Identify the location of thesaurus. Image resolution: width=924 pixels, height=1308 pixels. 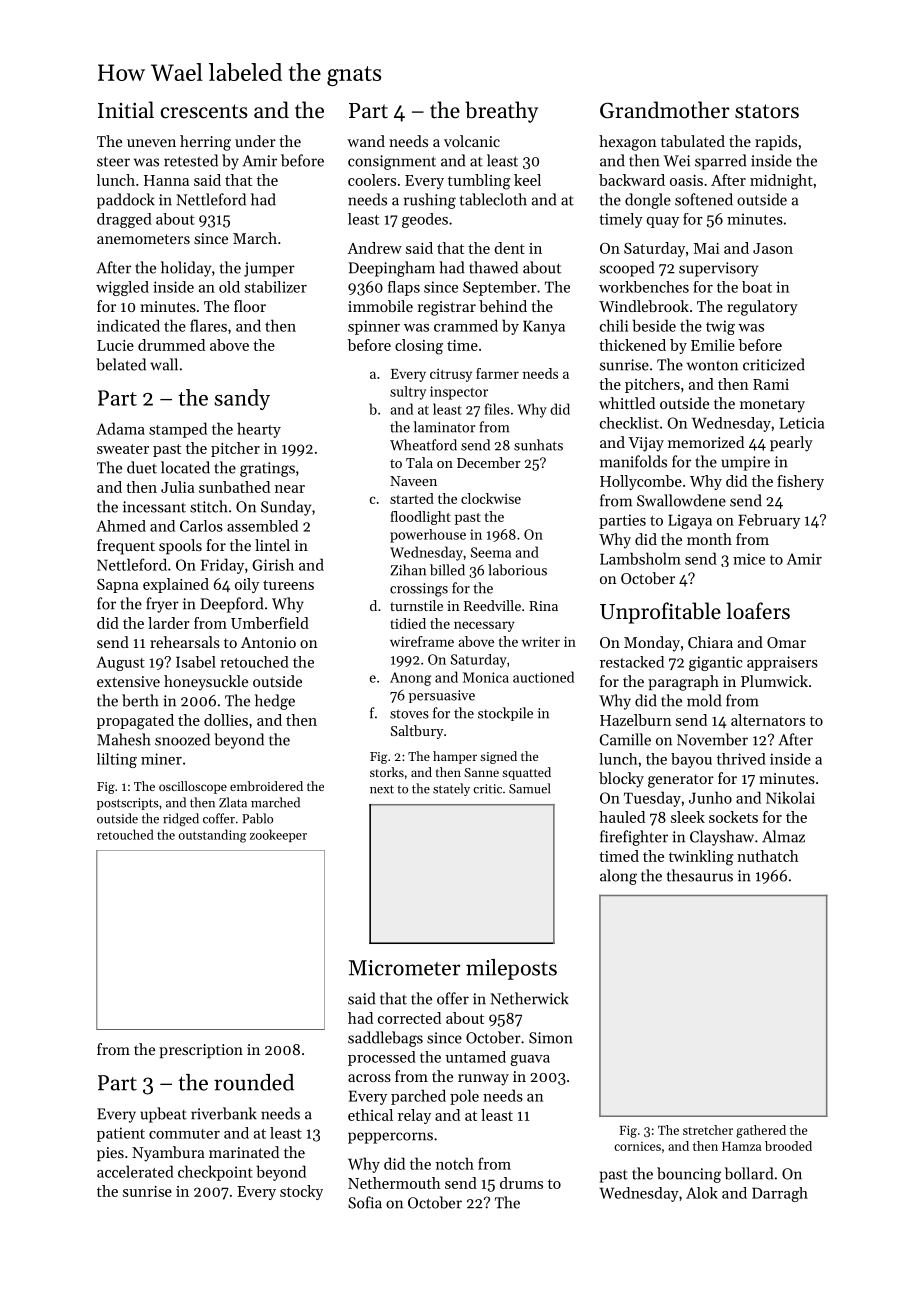
(700, 875).
